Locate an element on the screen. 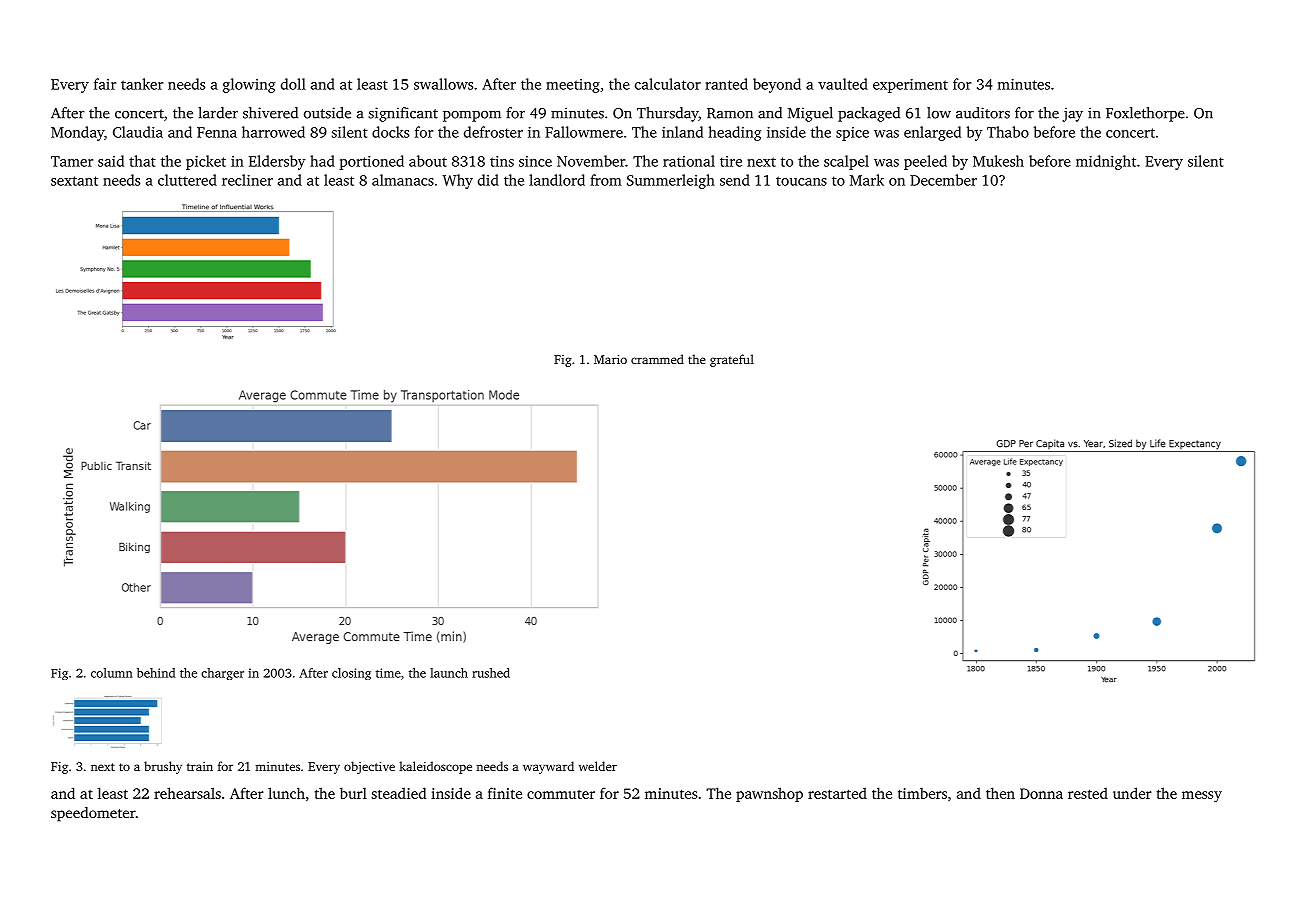 This screenshot has height=924, width=1308. experiment is located at coordinates (910, 86).
